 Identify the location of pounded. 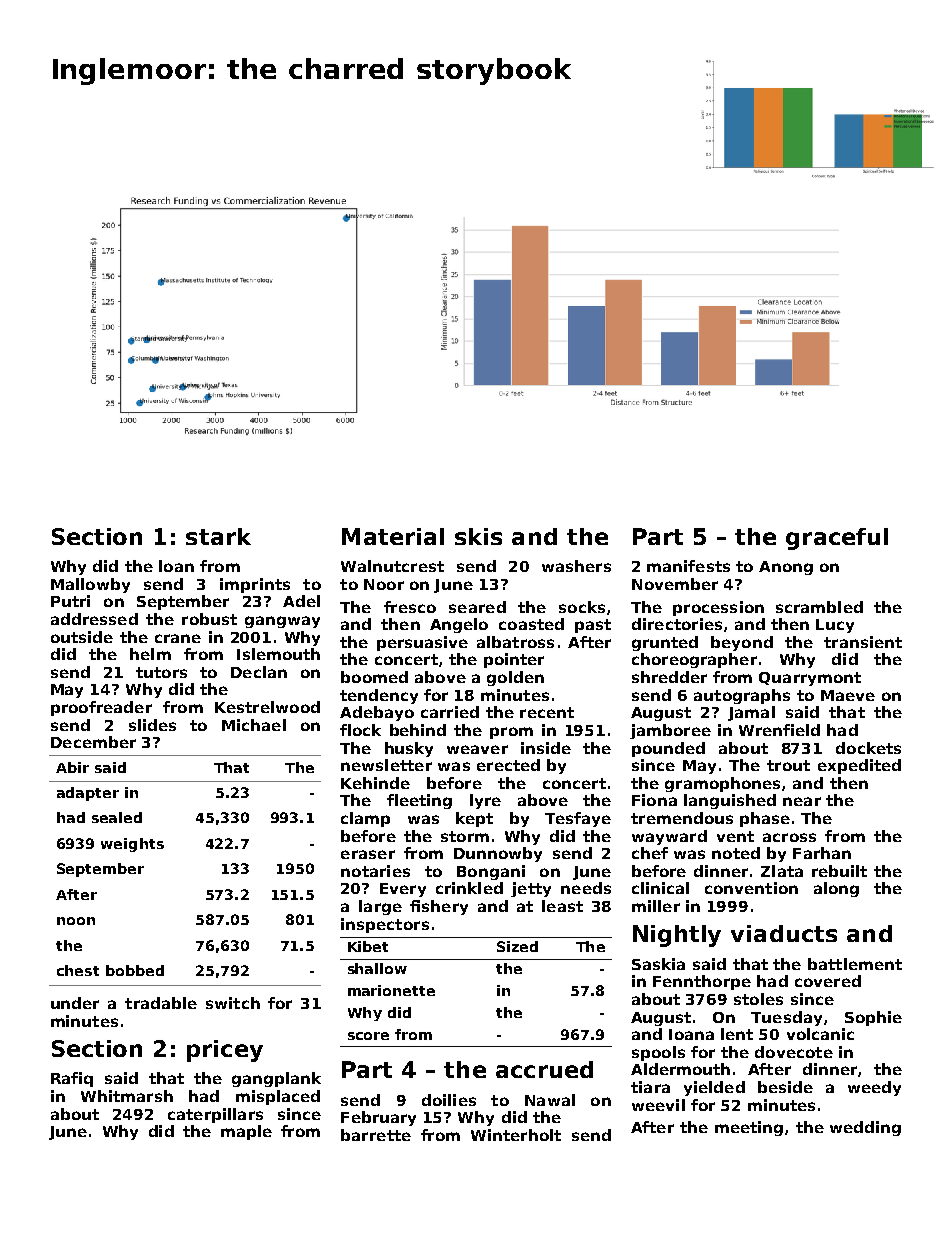
(668, 749).
